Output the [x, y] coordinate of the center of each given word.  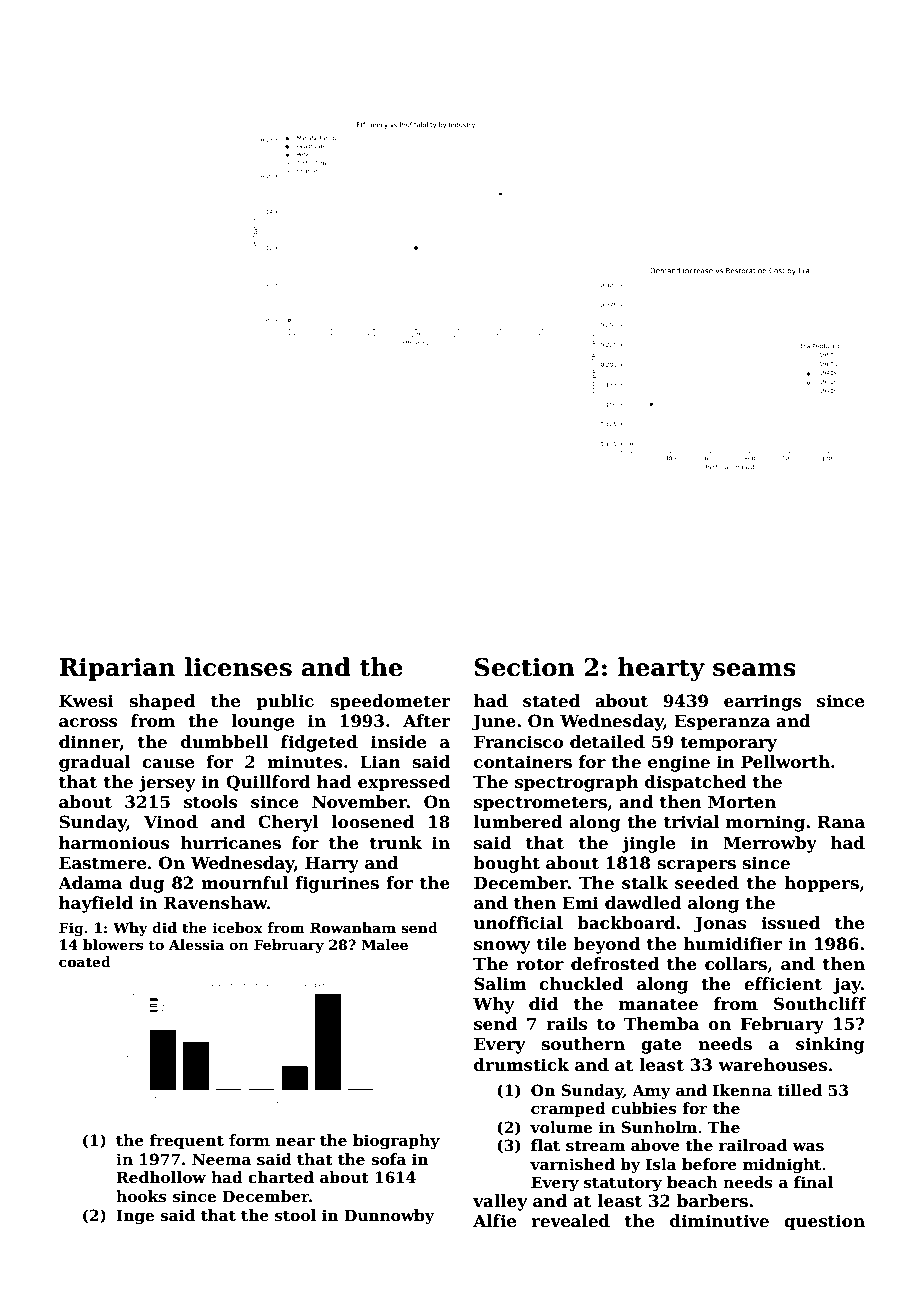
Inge [135, 1217]
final [813, 1182]
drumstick [521, 1065]
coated [85, 961]
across [88, 723]
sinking [830, 1045]
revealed [570, 1221]
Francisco [518, 742]
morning [765, 823]
